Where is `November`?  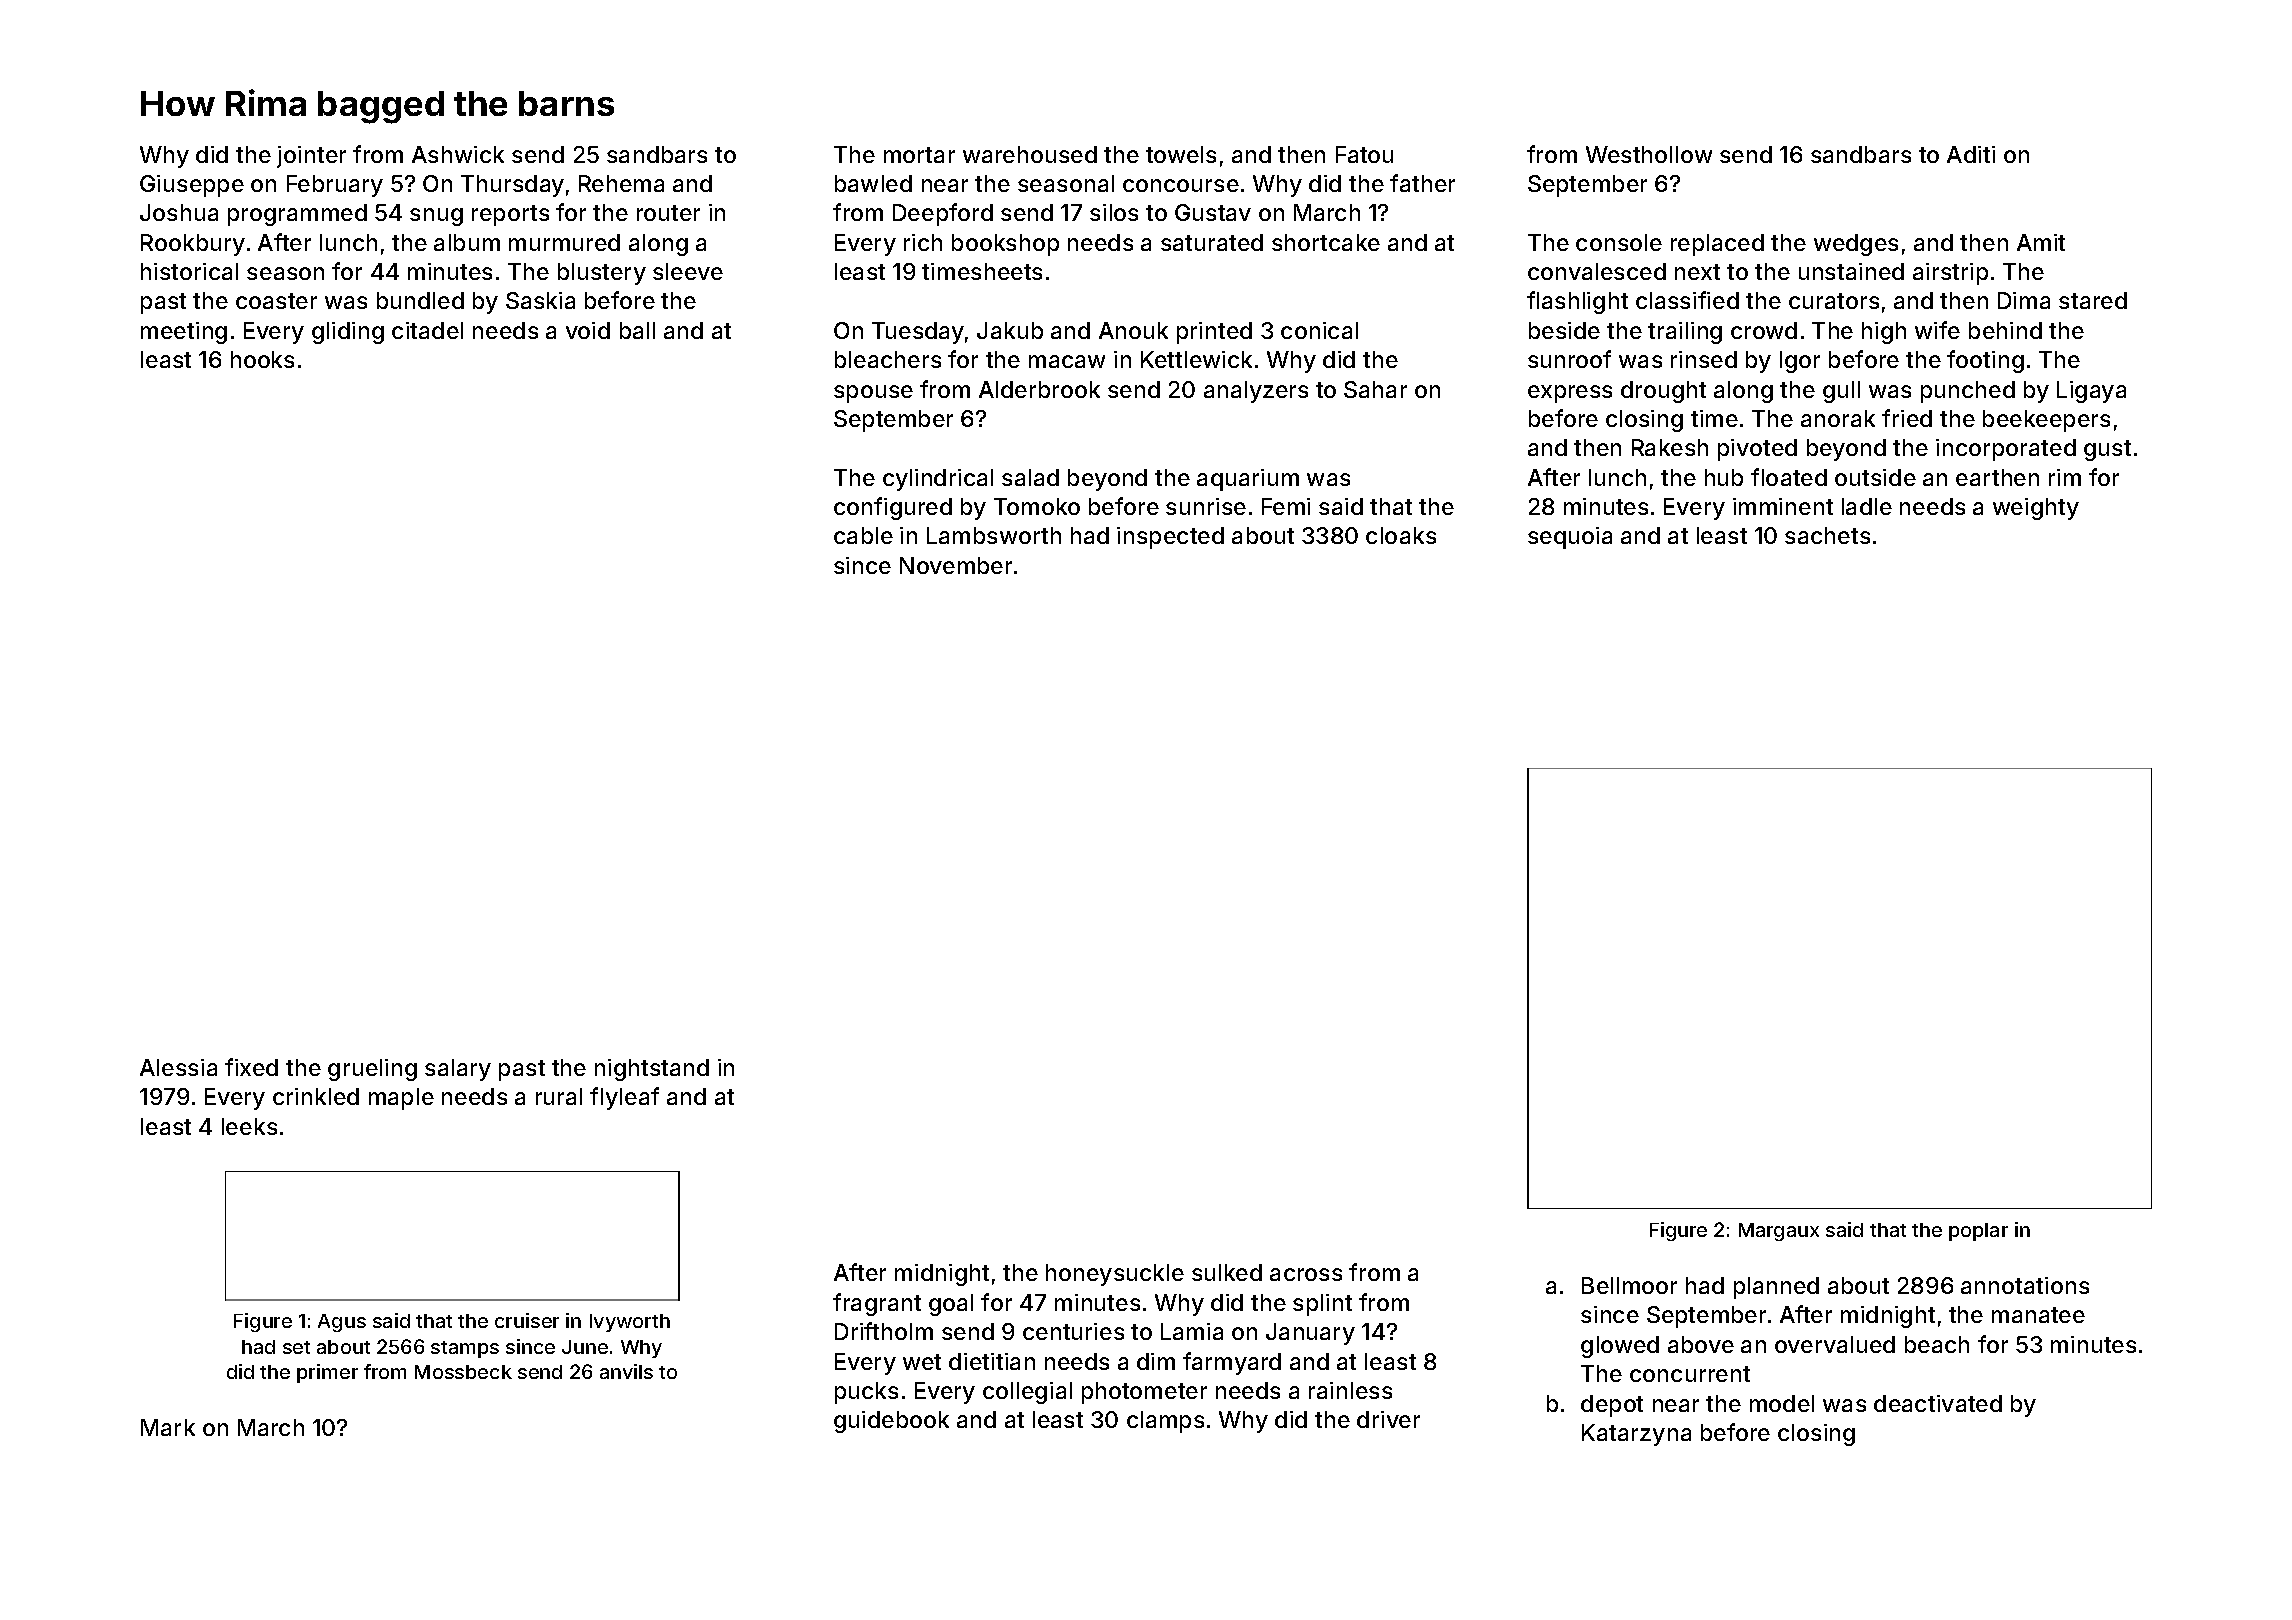
November is located at coordinates (956, 565).
